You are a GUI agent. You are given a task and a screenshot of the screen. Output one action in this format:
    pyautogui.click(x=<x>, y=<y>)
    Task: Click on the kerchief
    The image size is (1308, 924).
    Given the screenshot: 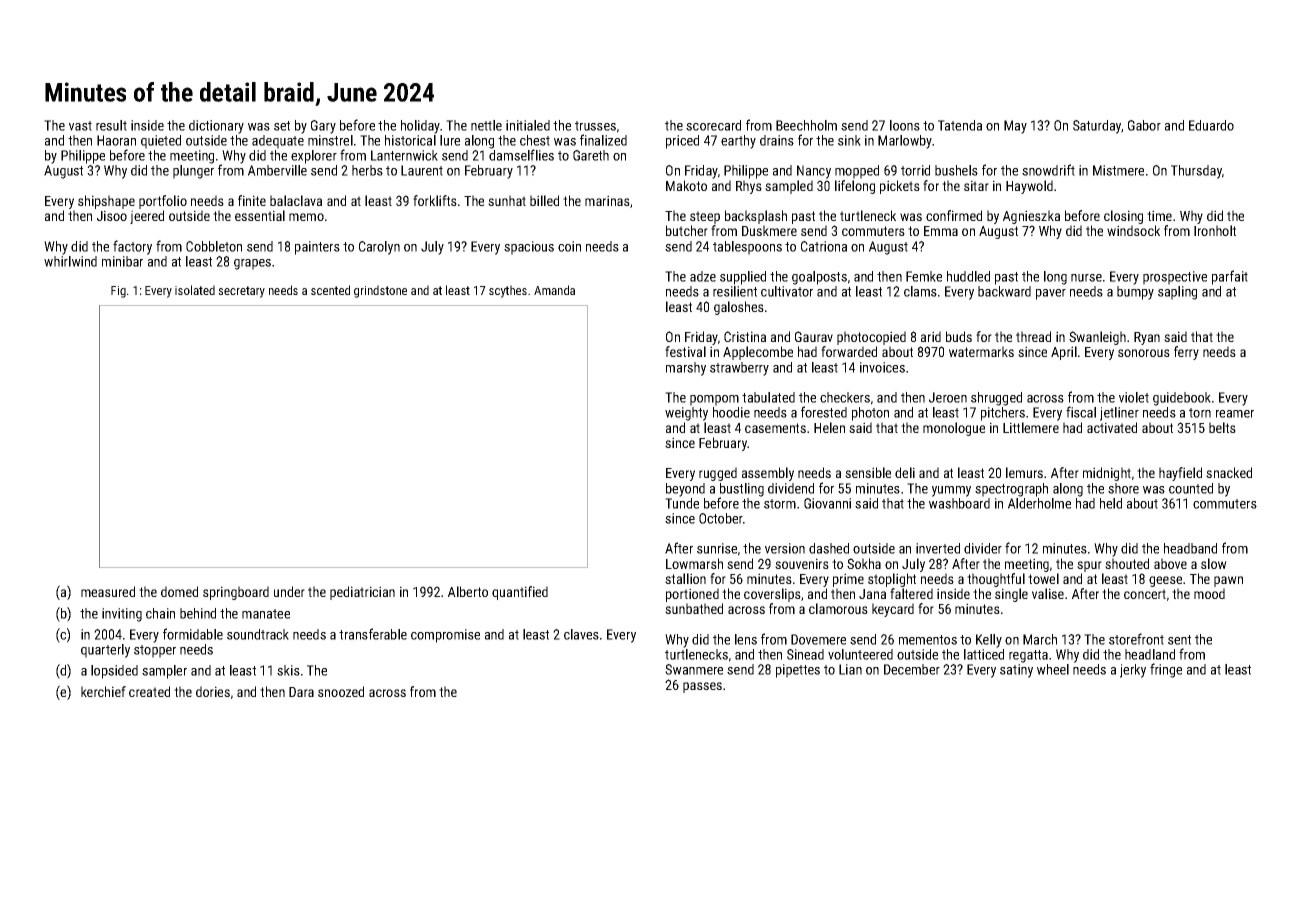 What is the action you would take?
    pyautogui.click(x=103, y=691)
